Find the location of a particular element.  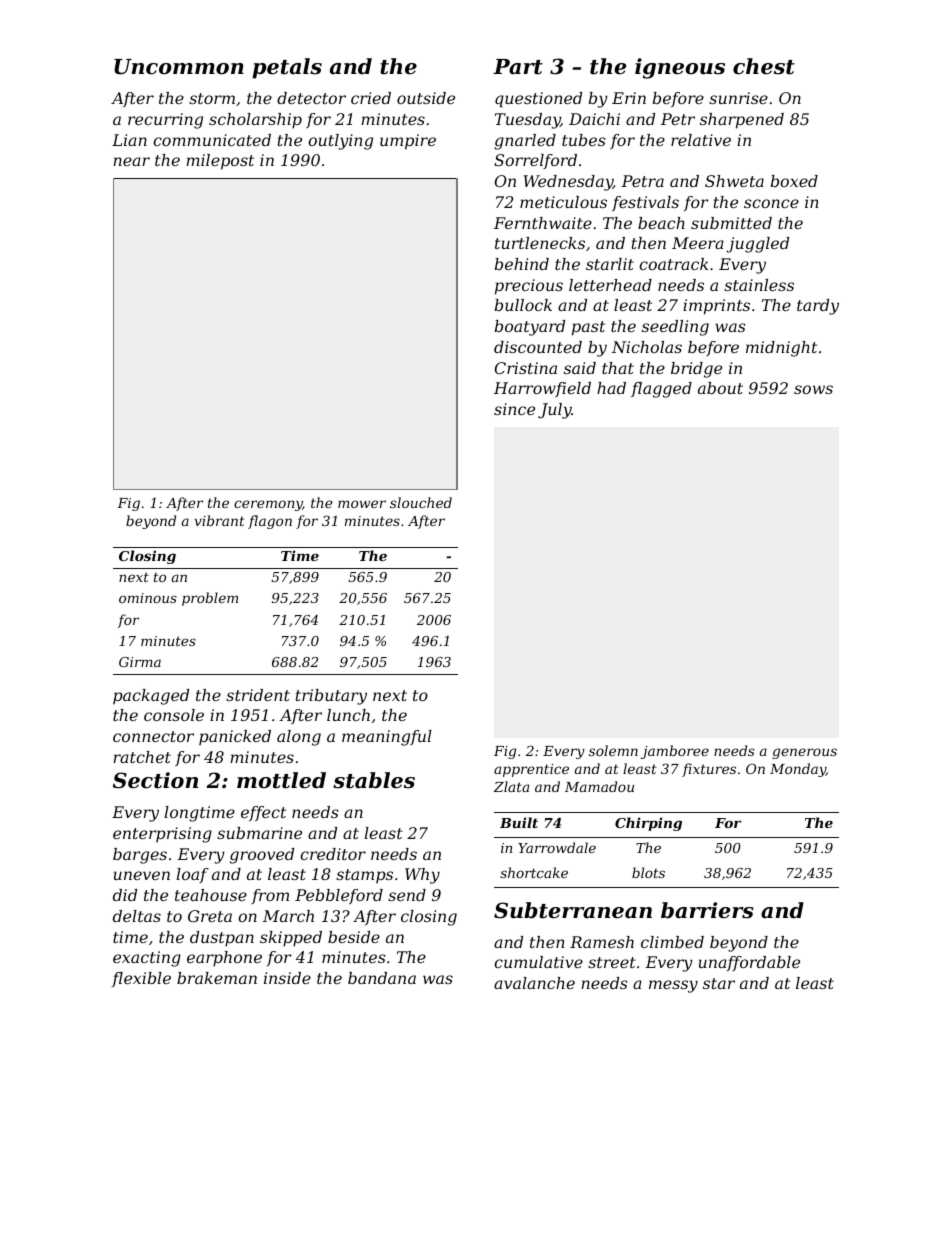

jamboree is located at coordinates (675, 752).
